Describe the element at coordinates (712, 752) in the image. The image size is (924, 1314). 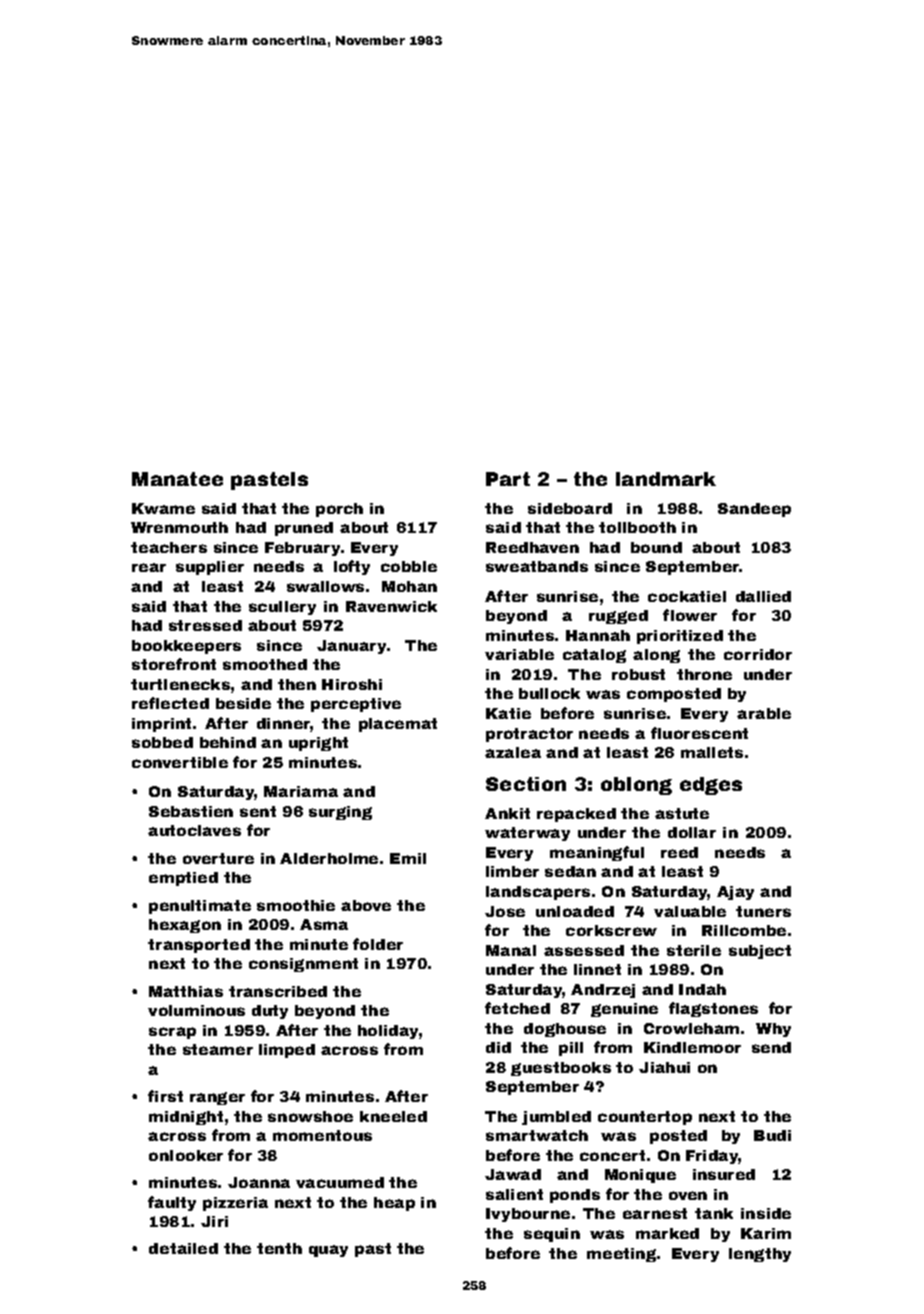
I see `mallets` at that location.
